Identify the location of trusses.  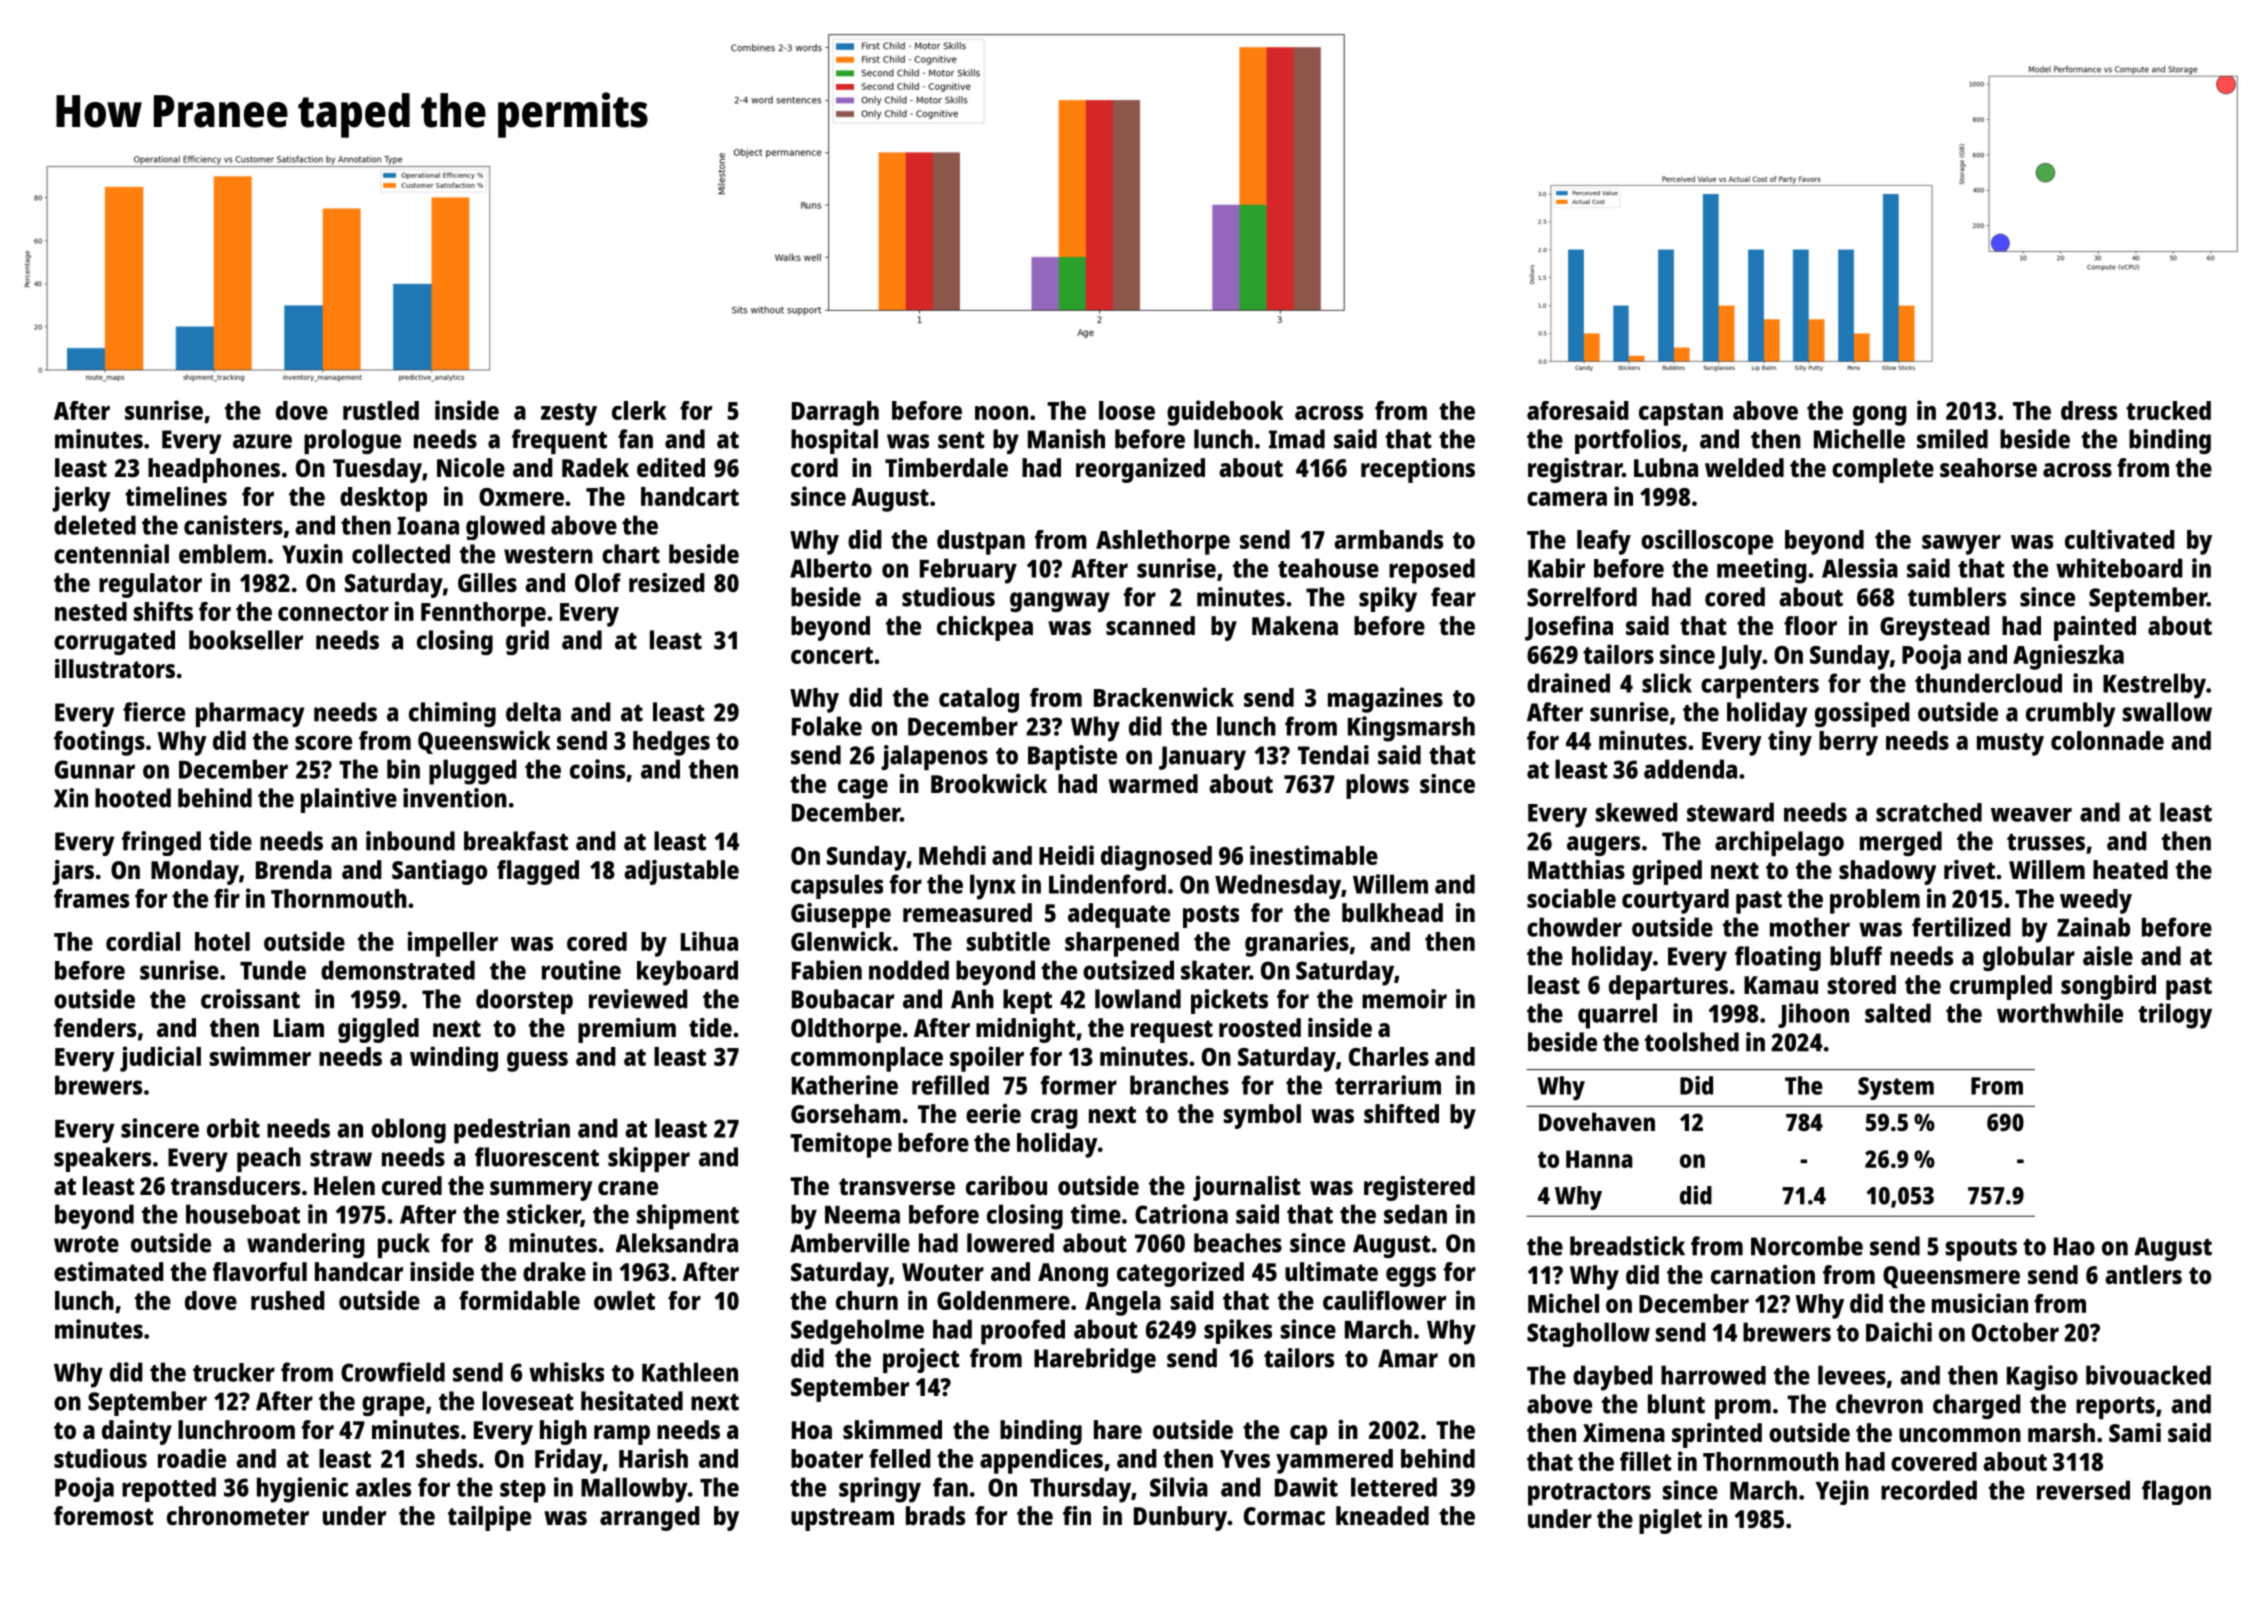
(2046, 842).
